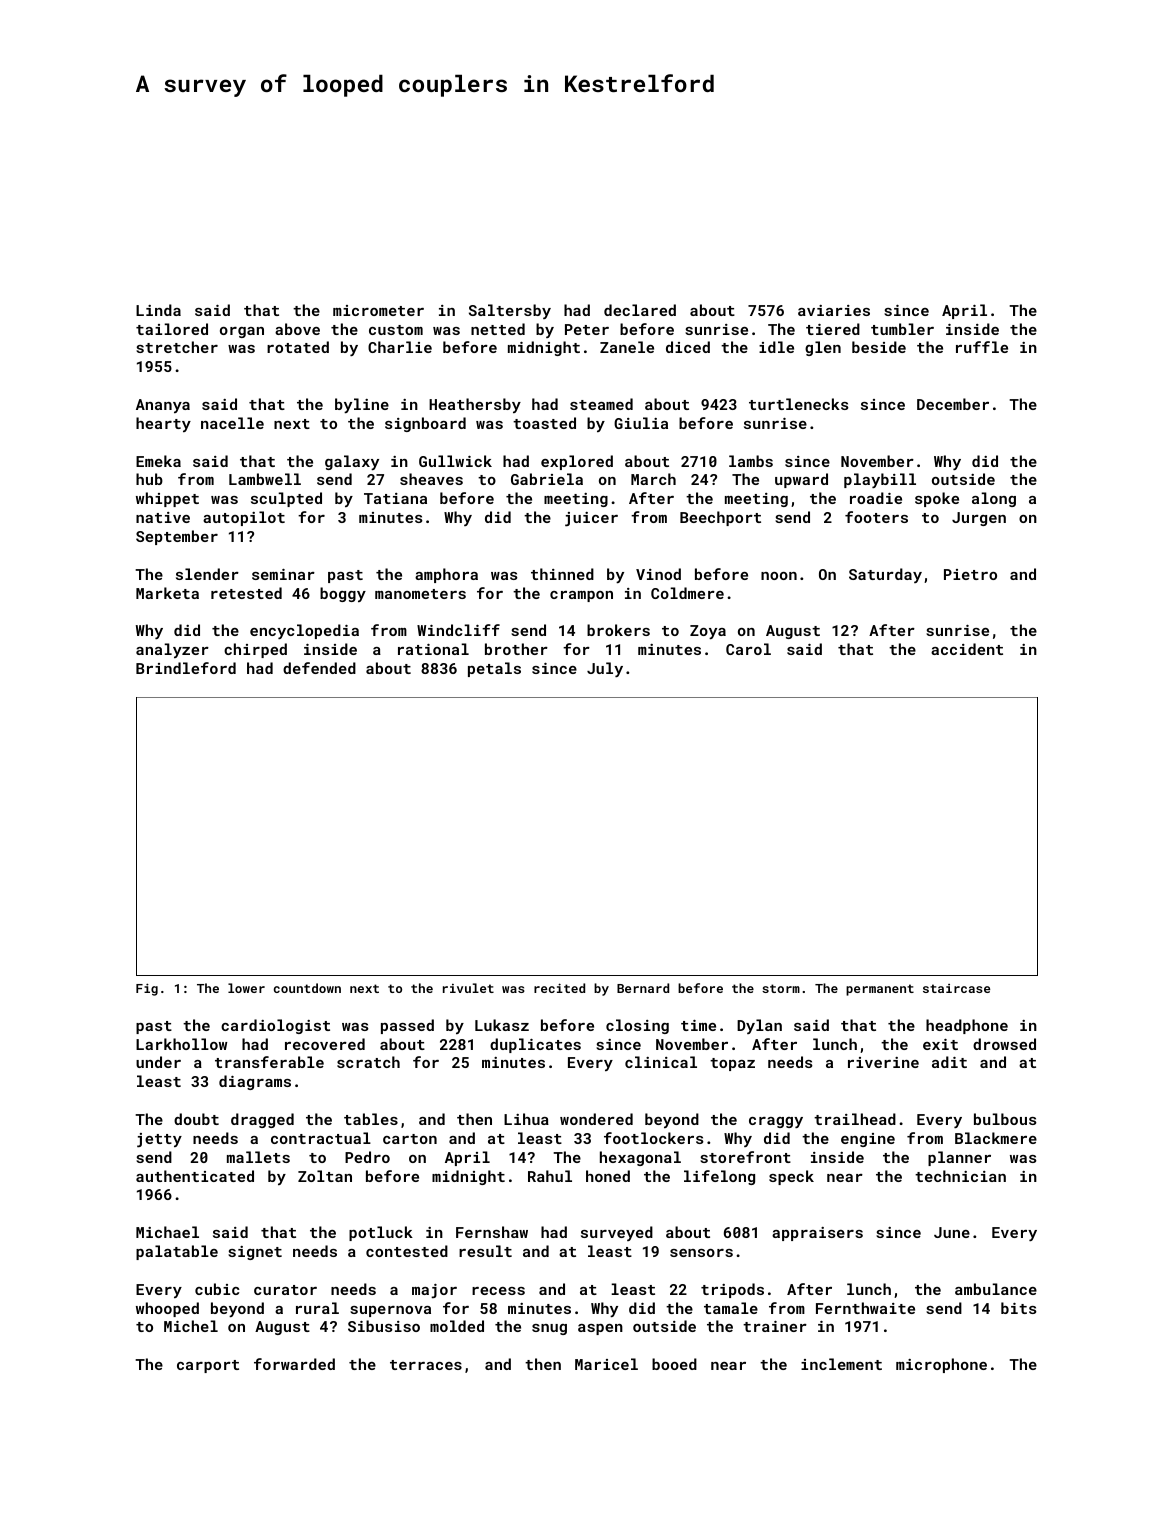 This image has width=1173, height=1518. Describe the element at coordinates (362, 405) in the image. I see `byline` at that location.
